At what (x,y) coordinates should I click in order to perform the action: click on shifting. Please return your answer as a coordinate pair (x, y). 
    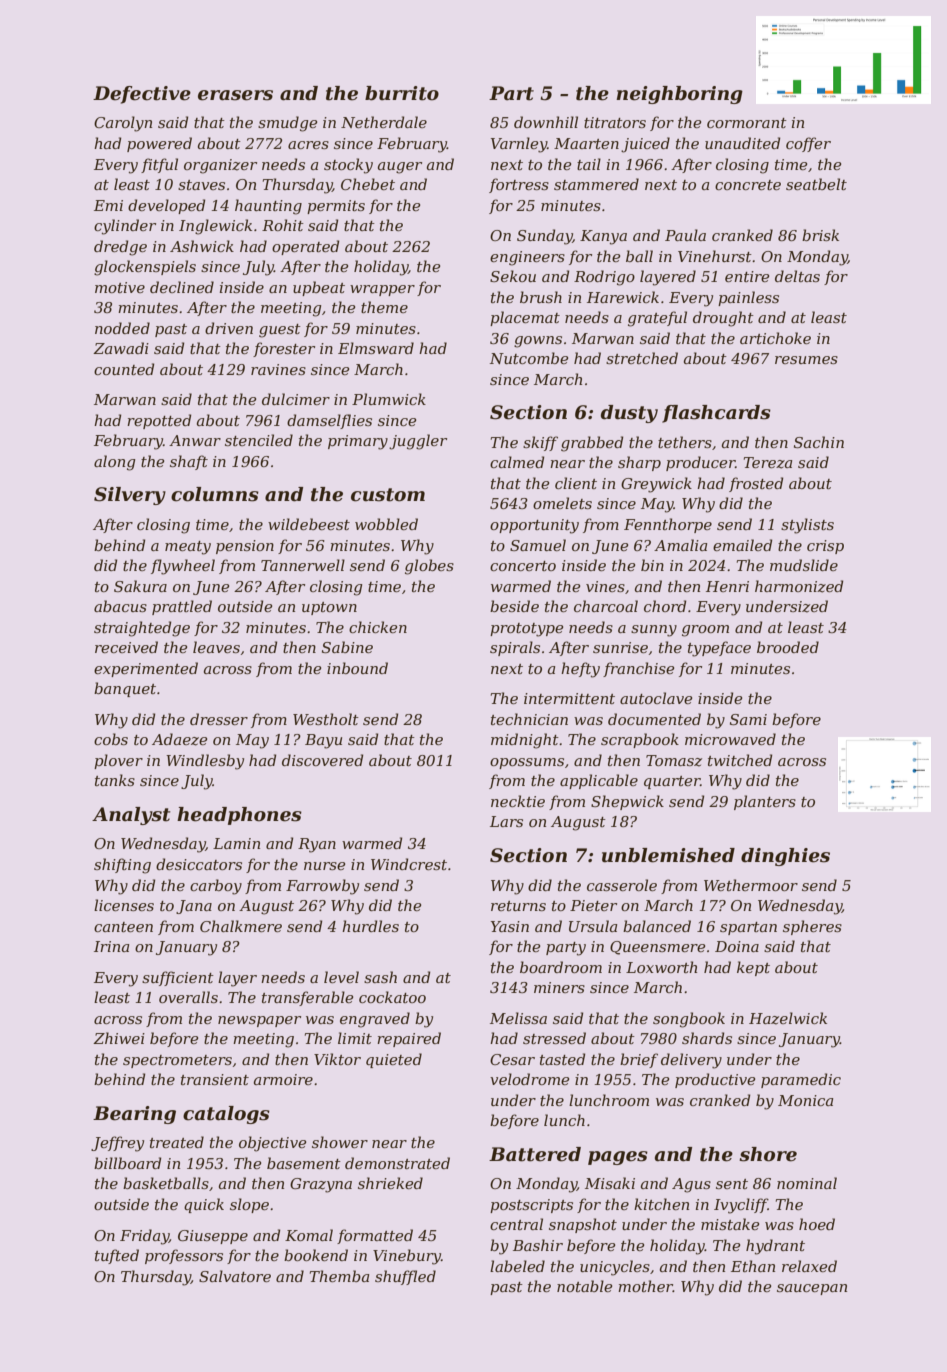
    Looking at the image, I should click on (122, 866).
